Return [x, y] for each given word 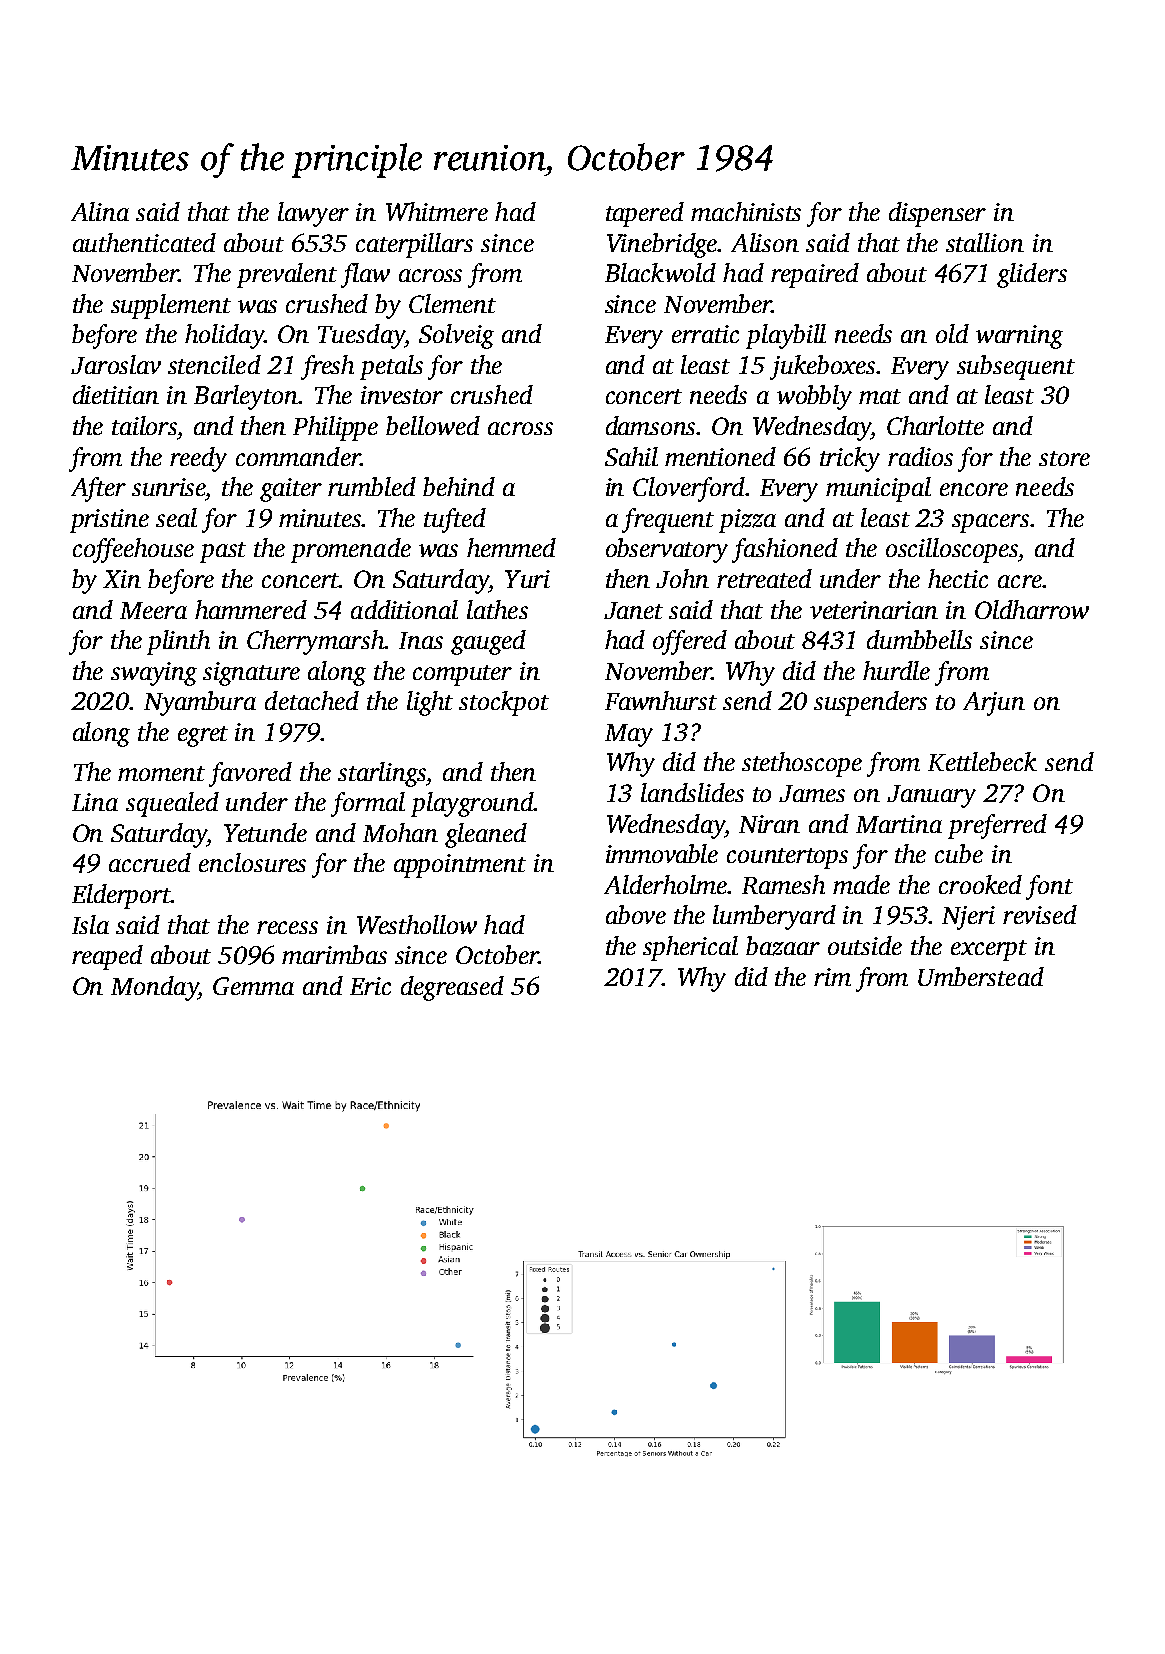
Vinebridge [662, 245]
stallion [985, 242]
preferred [997, 826]
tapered [645, 214]
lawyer [313, 214]
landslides [692, 792]
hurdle [896, 670]
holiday [224, 336]
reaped [107, 957]
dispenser [937, 214]
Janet [633, 610]
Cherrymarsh [316, 642]
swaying [154, 674]
